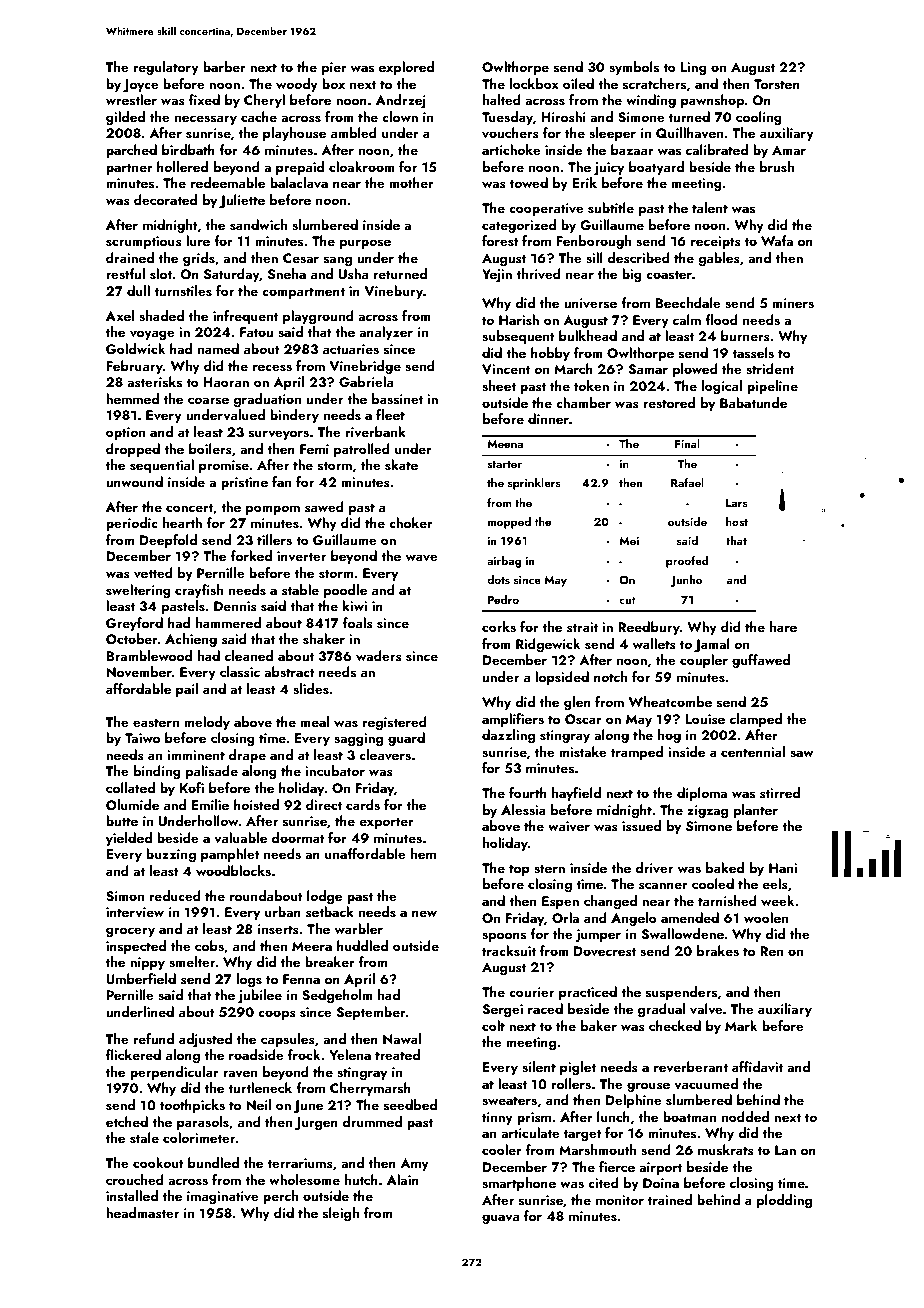 Image resolution: width=924 pixels, height=1308 pixels. What do you see at coordinates (141, 85) in the document?
I see `Joyce` at bounding box center [141, 85].
